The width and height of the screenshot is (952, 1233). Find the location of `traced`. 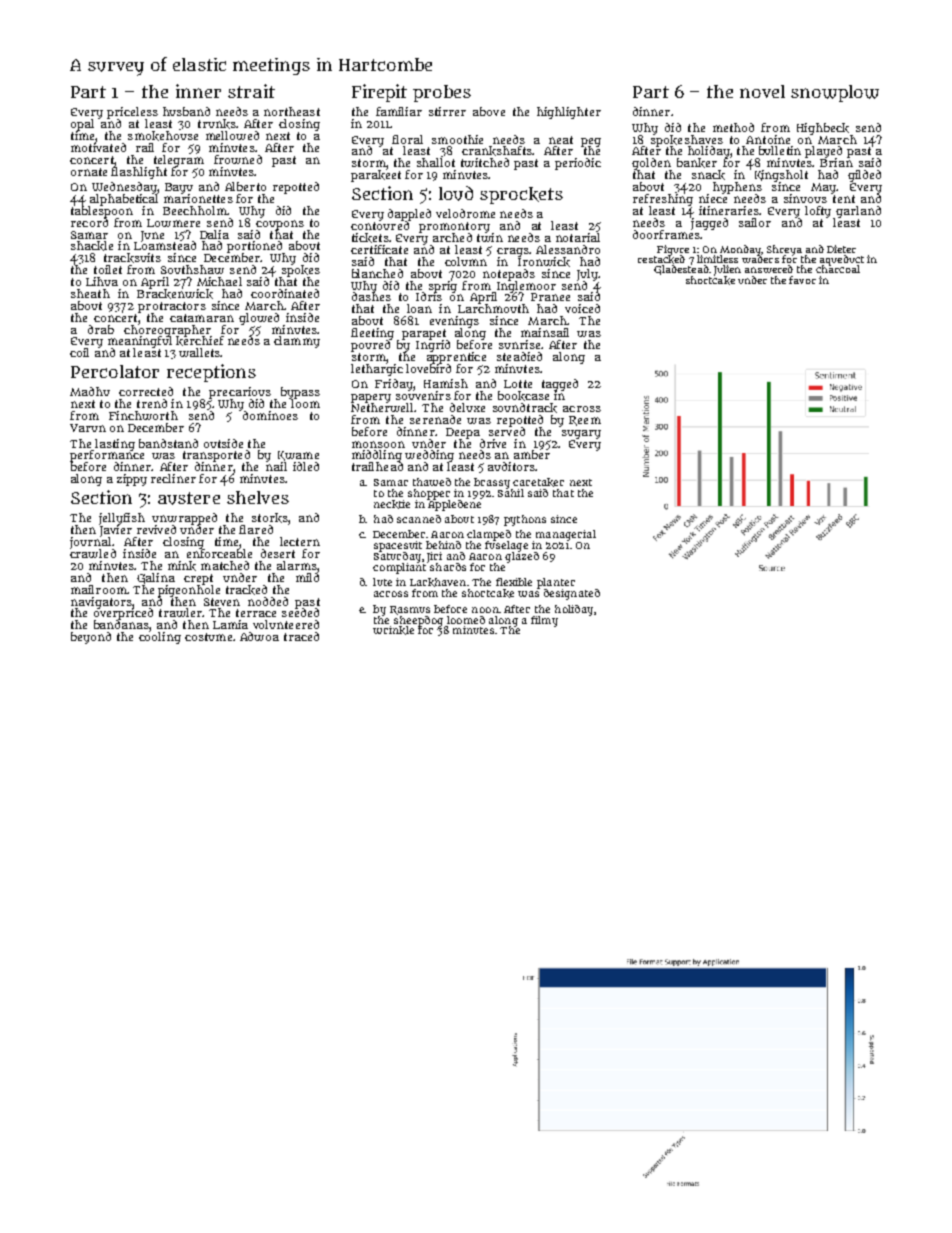

traced is located at coordinates (301, 636).
